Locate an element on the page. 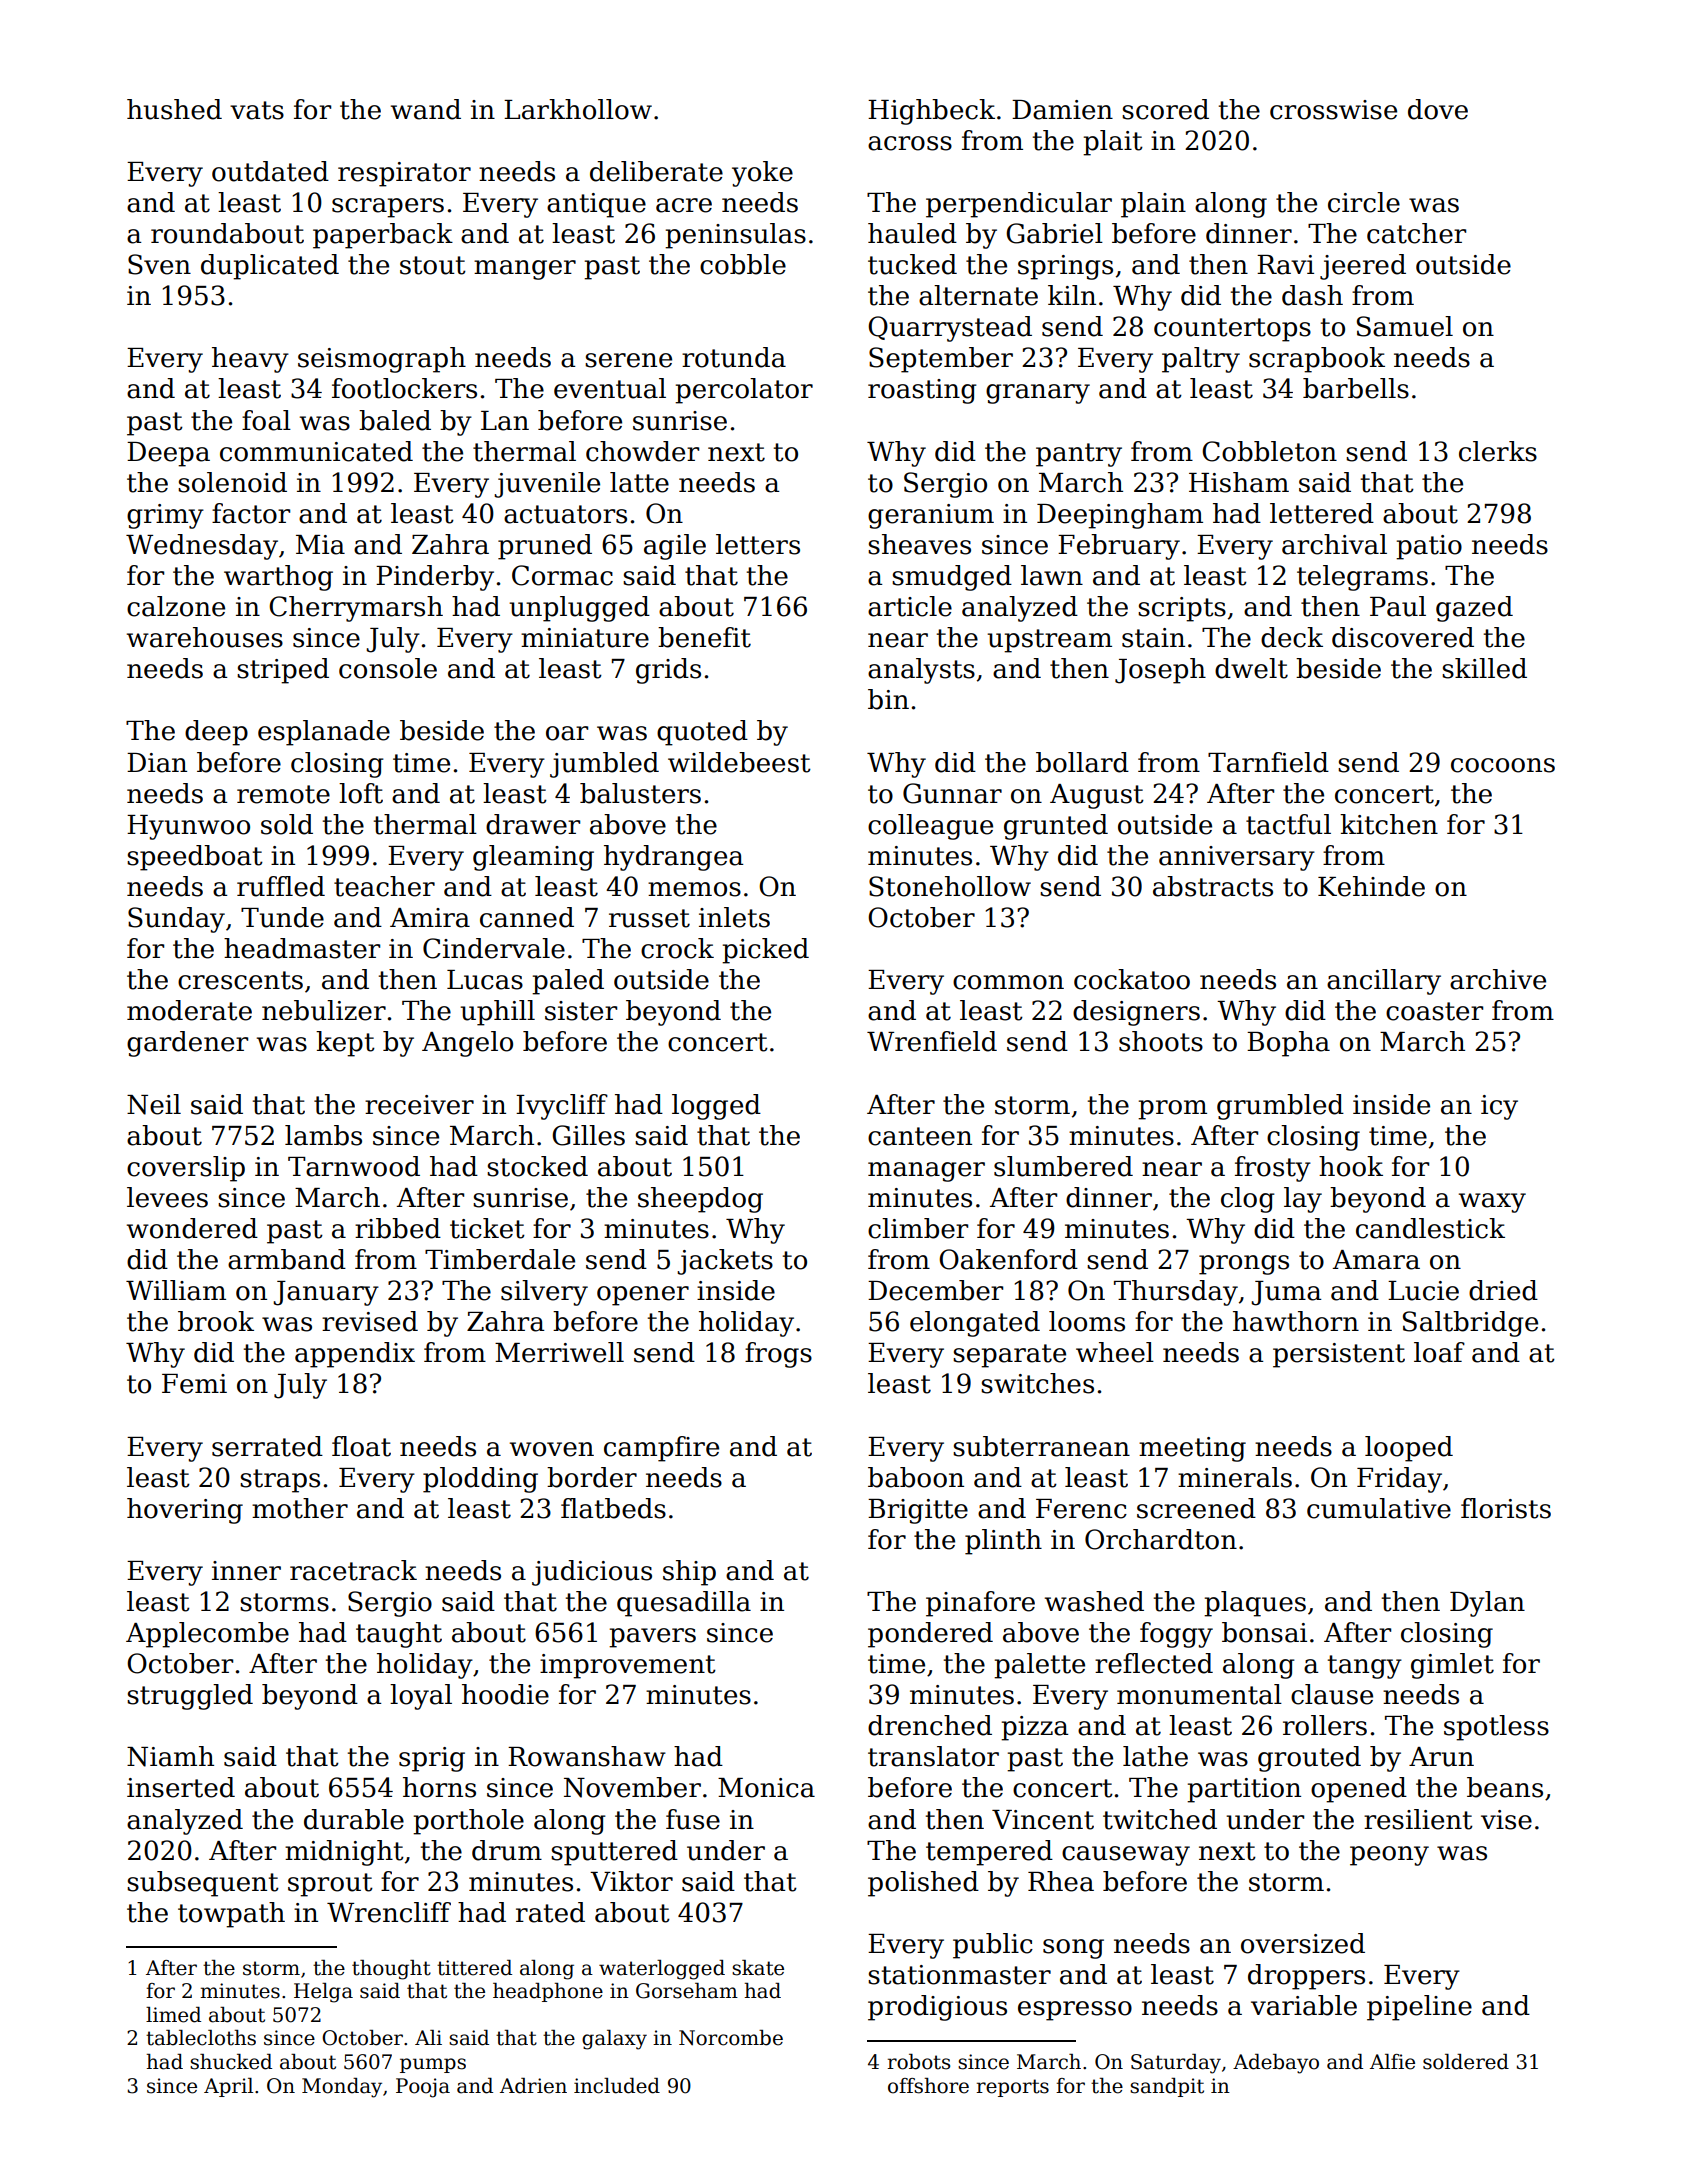  vats is located at coordinates (257, 110).
